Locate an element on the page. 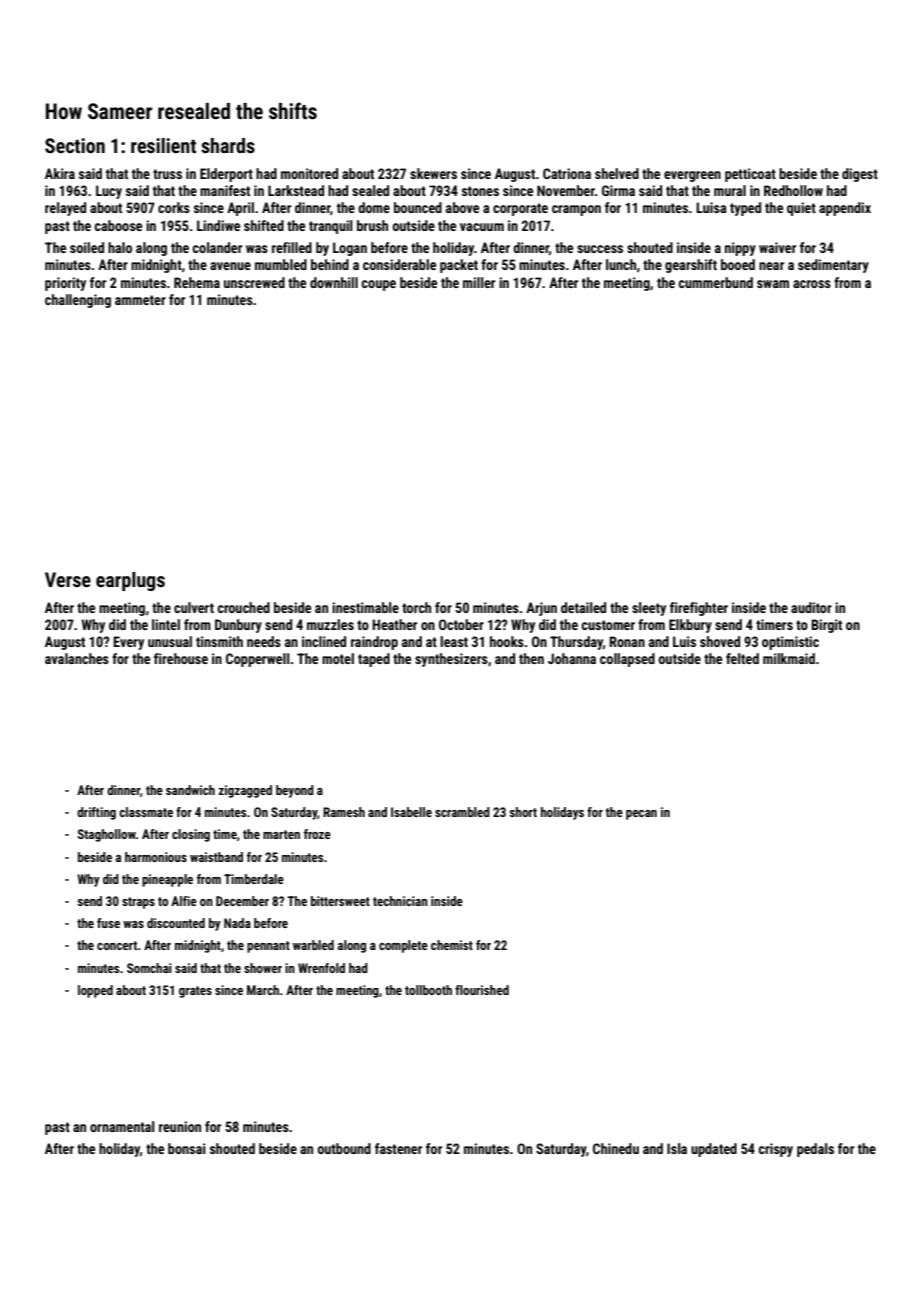 The image size is (924, 1314). updated is located at coordinates (714, 1150).
